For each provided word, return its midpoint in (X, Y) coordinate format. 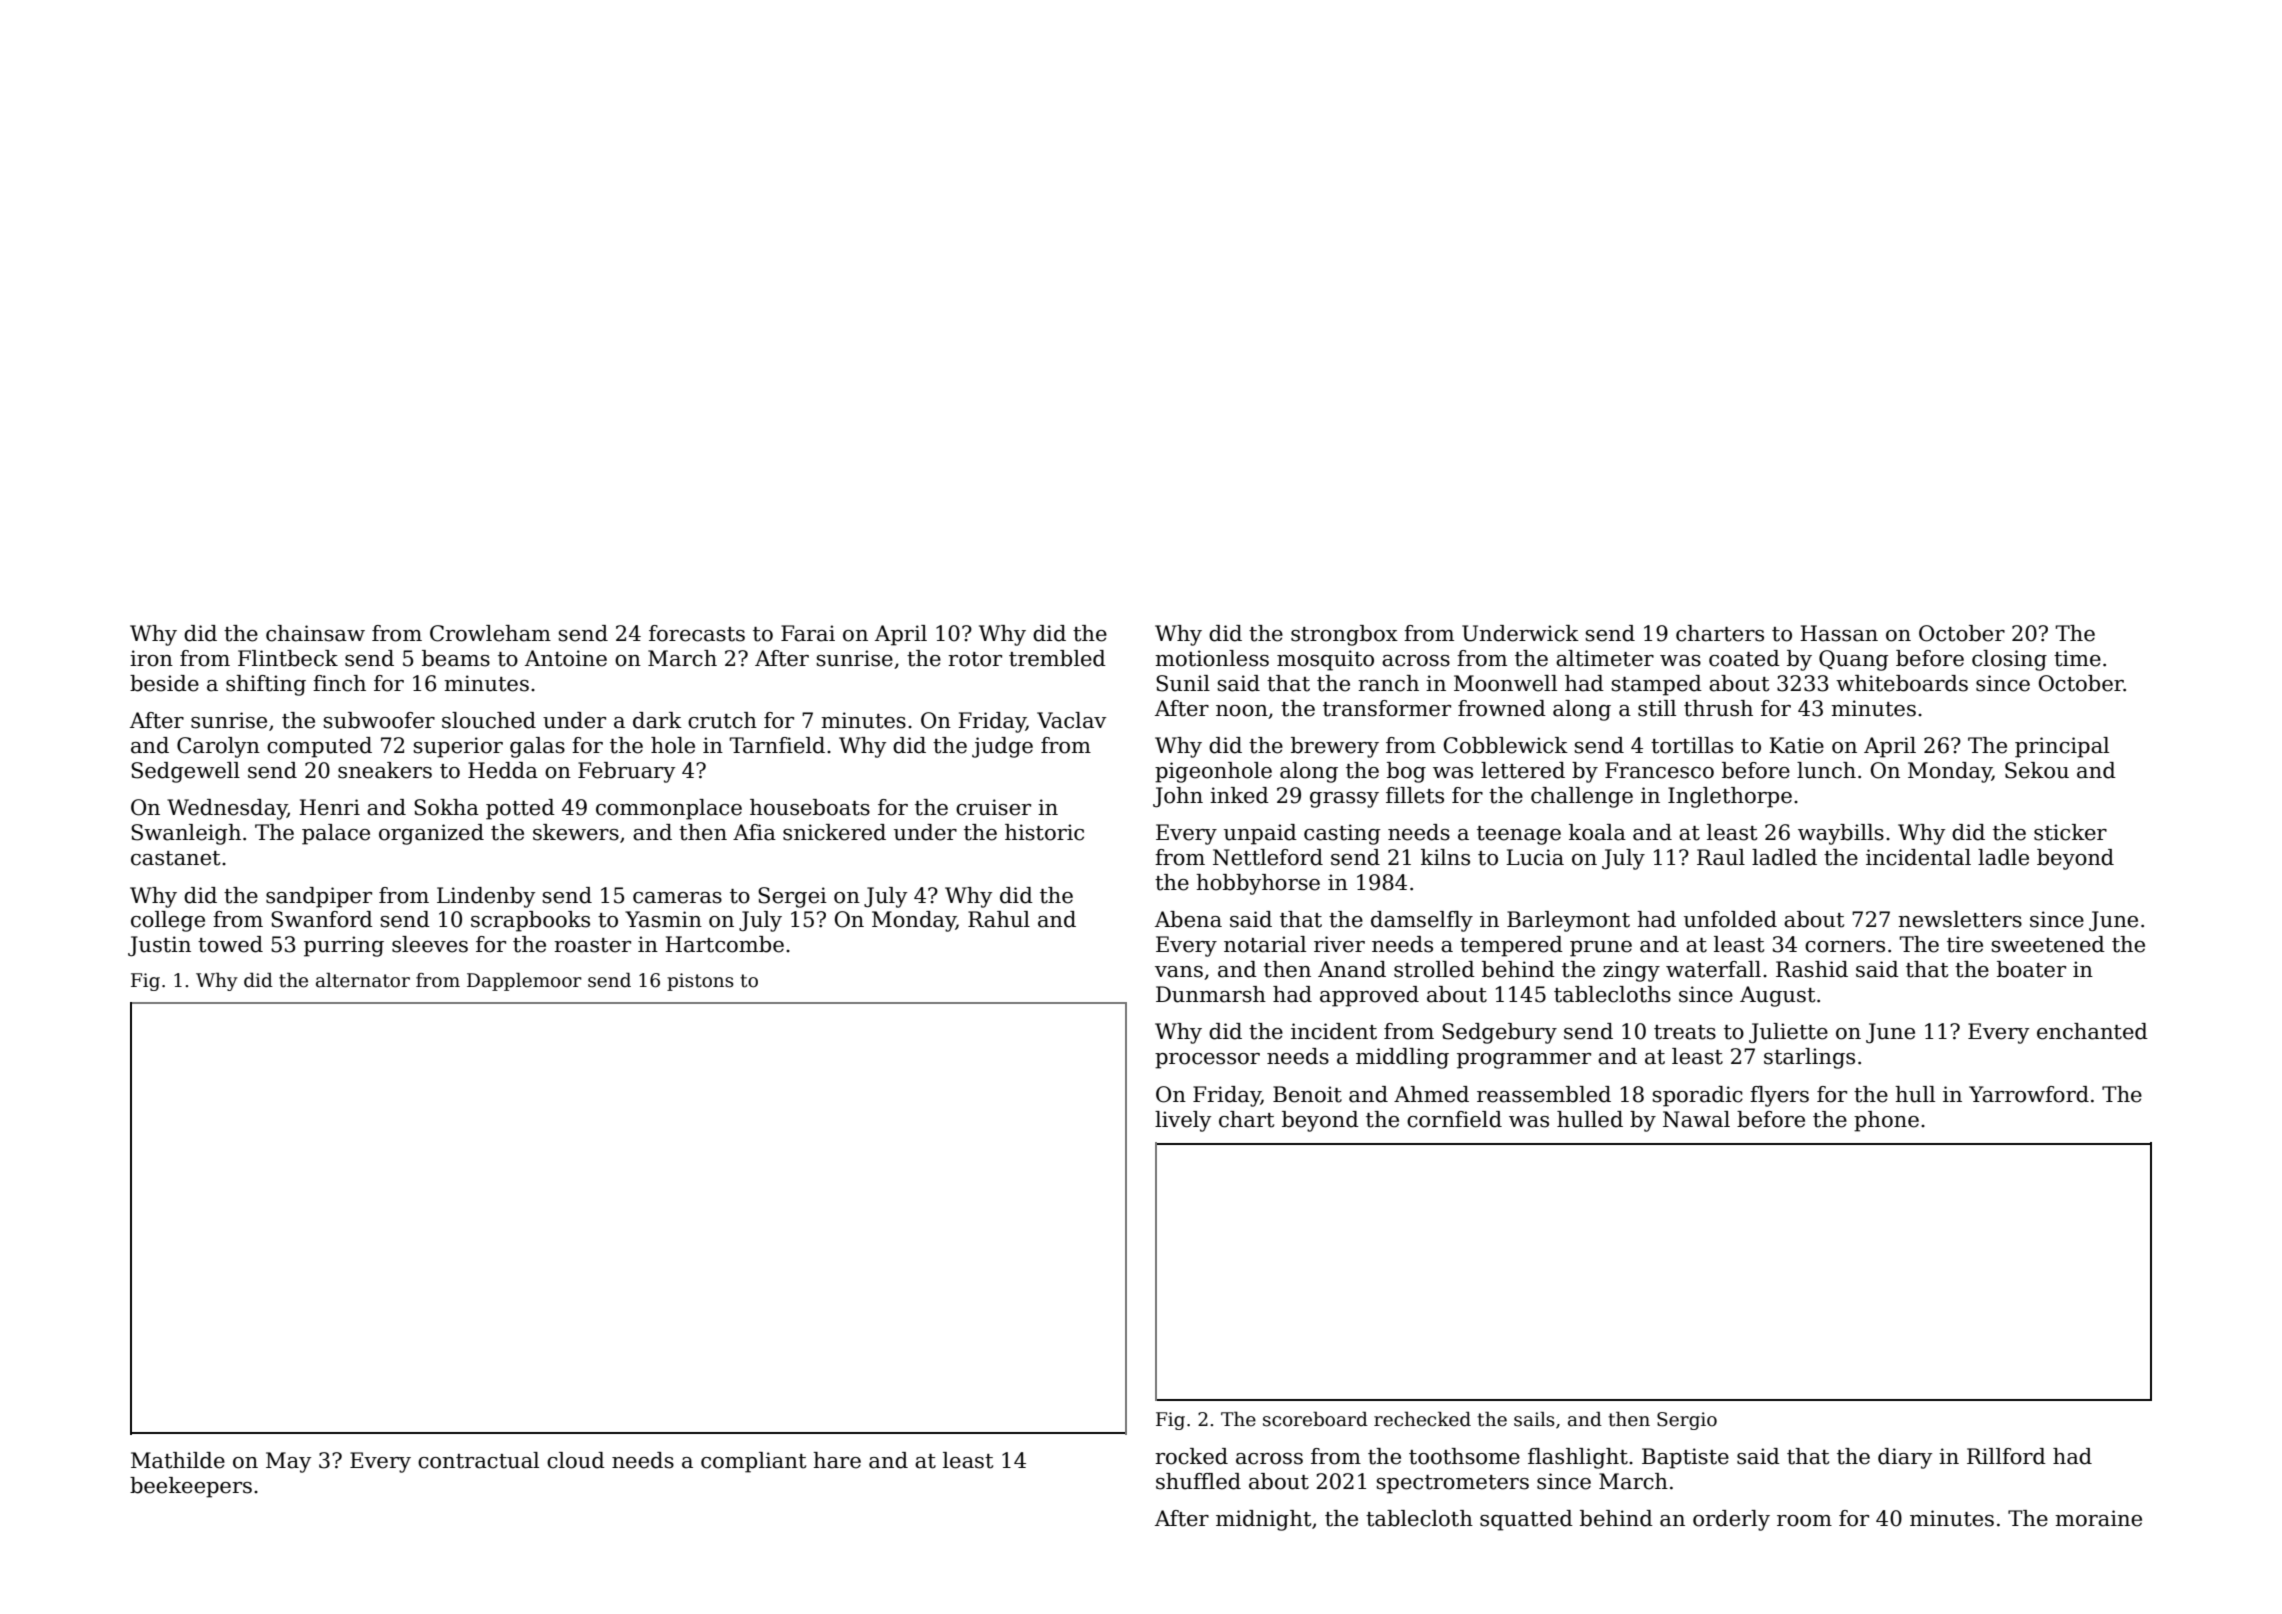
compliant (753, 1462)
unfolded (1730, 919)
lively (1183, 1121)
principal (2062, 747)
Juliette (1788, 1033)
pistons (700, 982)
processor (1207, 1061)
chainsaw (315, 633)
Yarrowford (2029, 1094)
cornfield (1454, 1119)
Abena (1188, 919)
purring (344, 946)
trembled (1057, 658)
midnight (1263, 1520)
